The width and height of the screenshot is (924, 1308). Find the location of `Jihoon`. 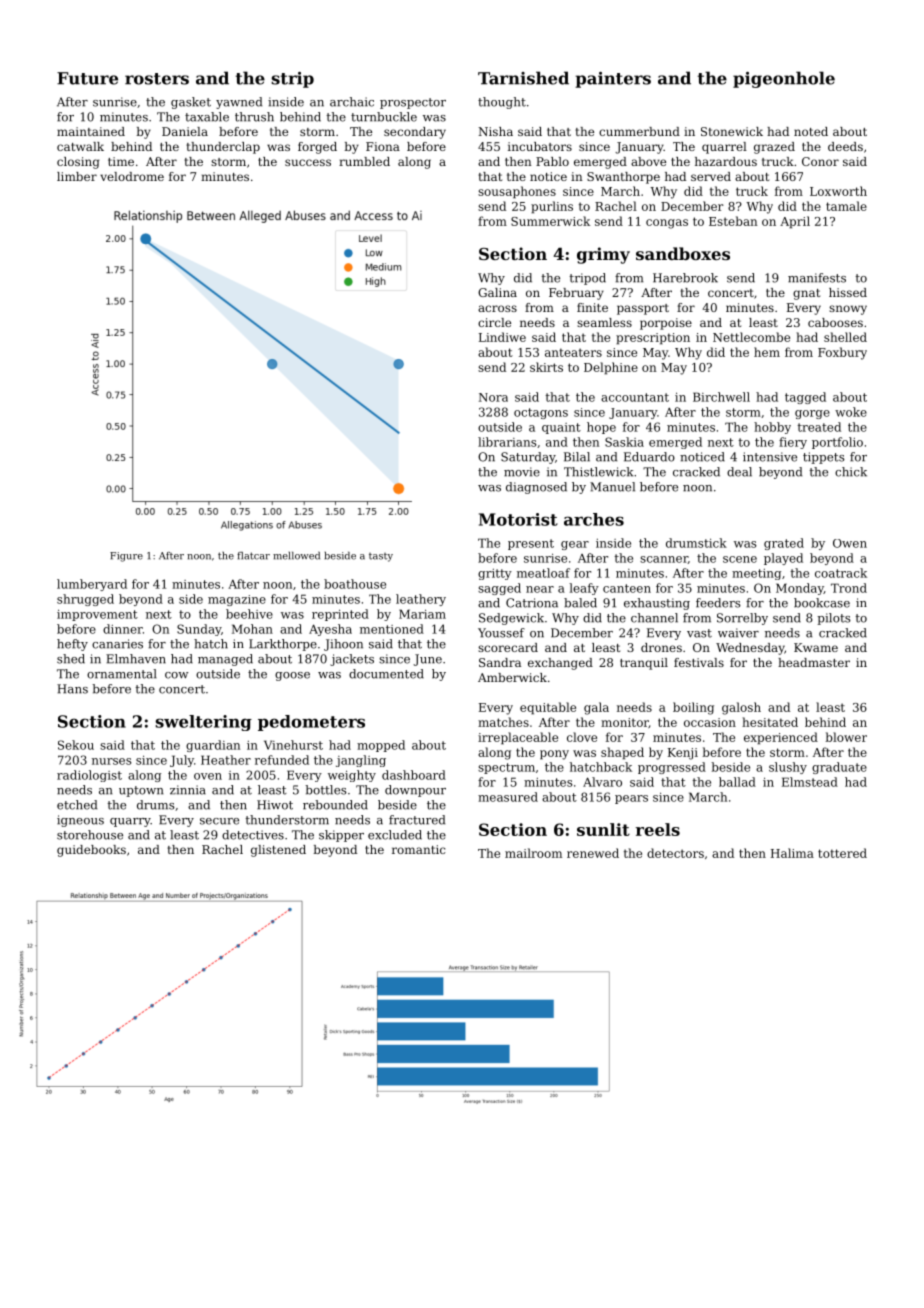

Jihoon is located at coordinates (343, 645).
